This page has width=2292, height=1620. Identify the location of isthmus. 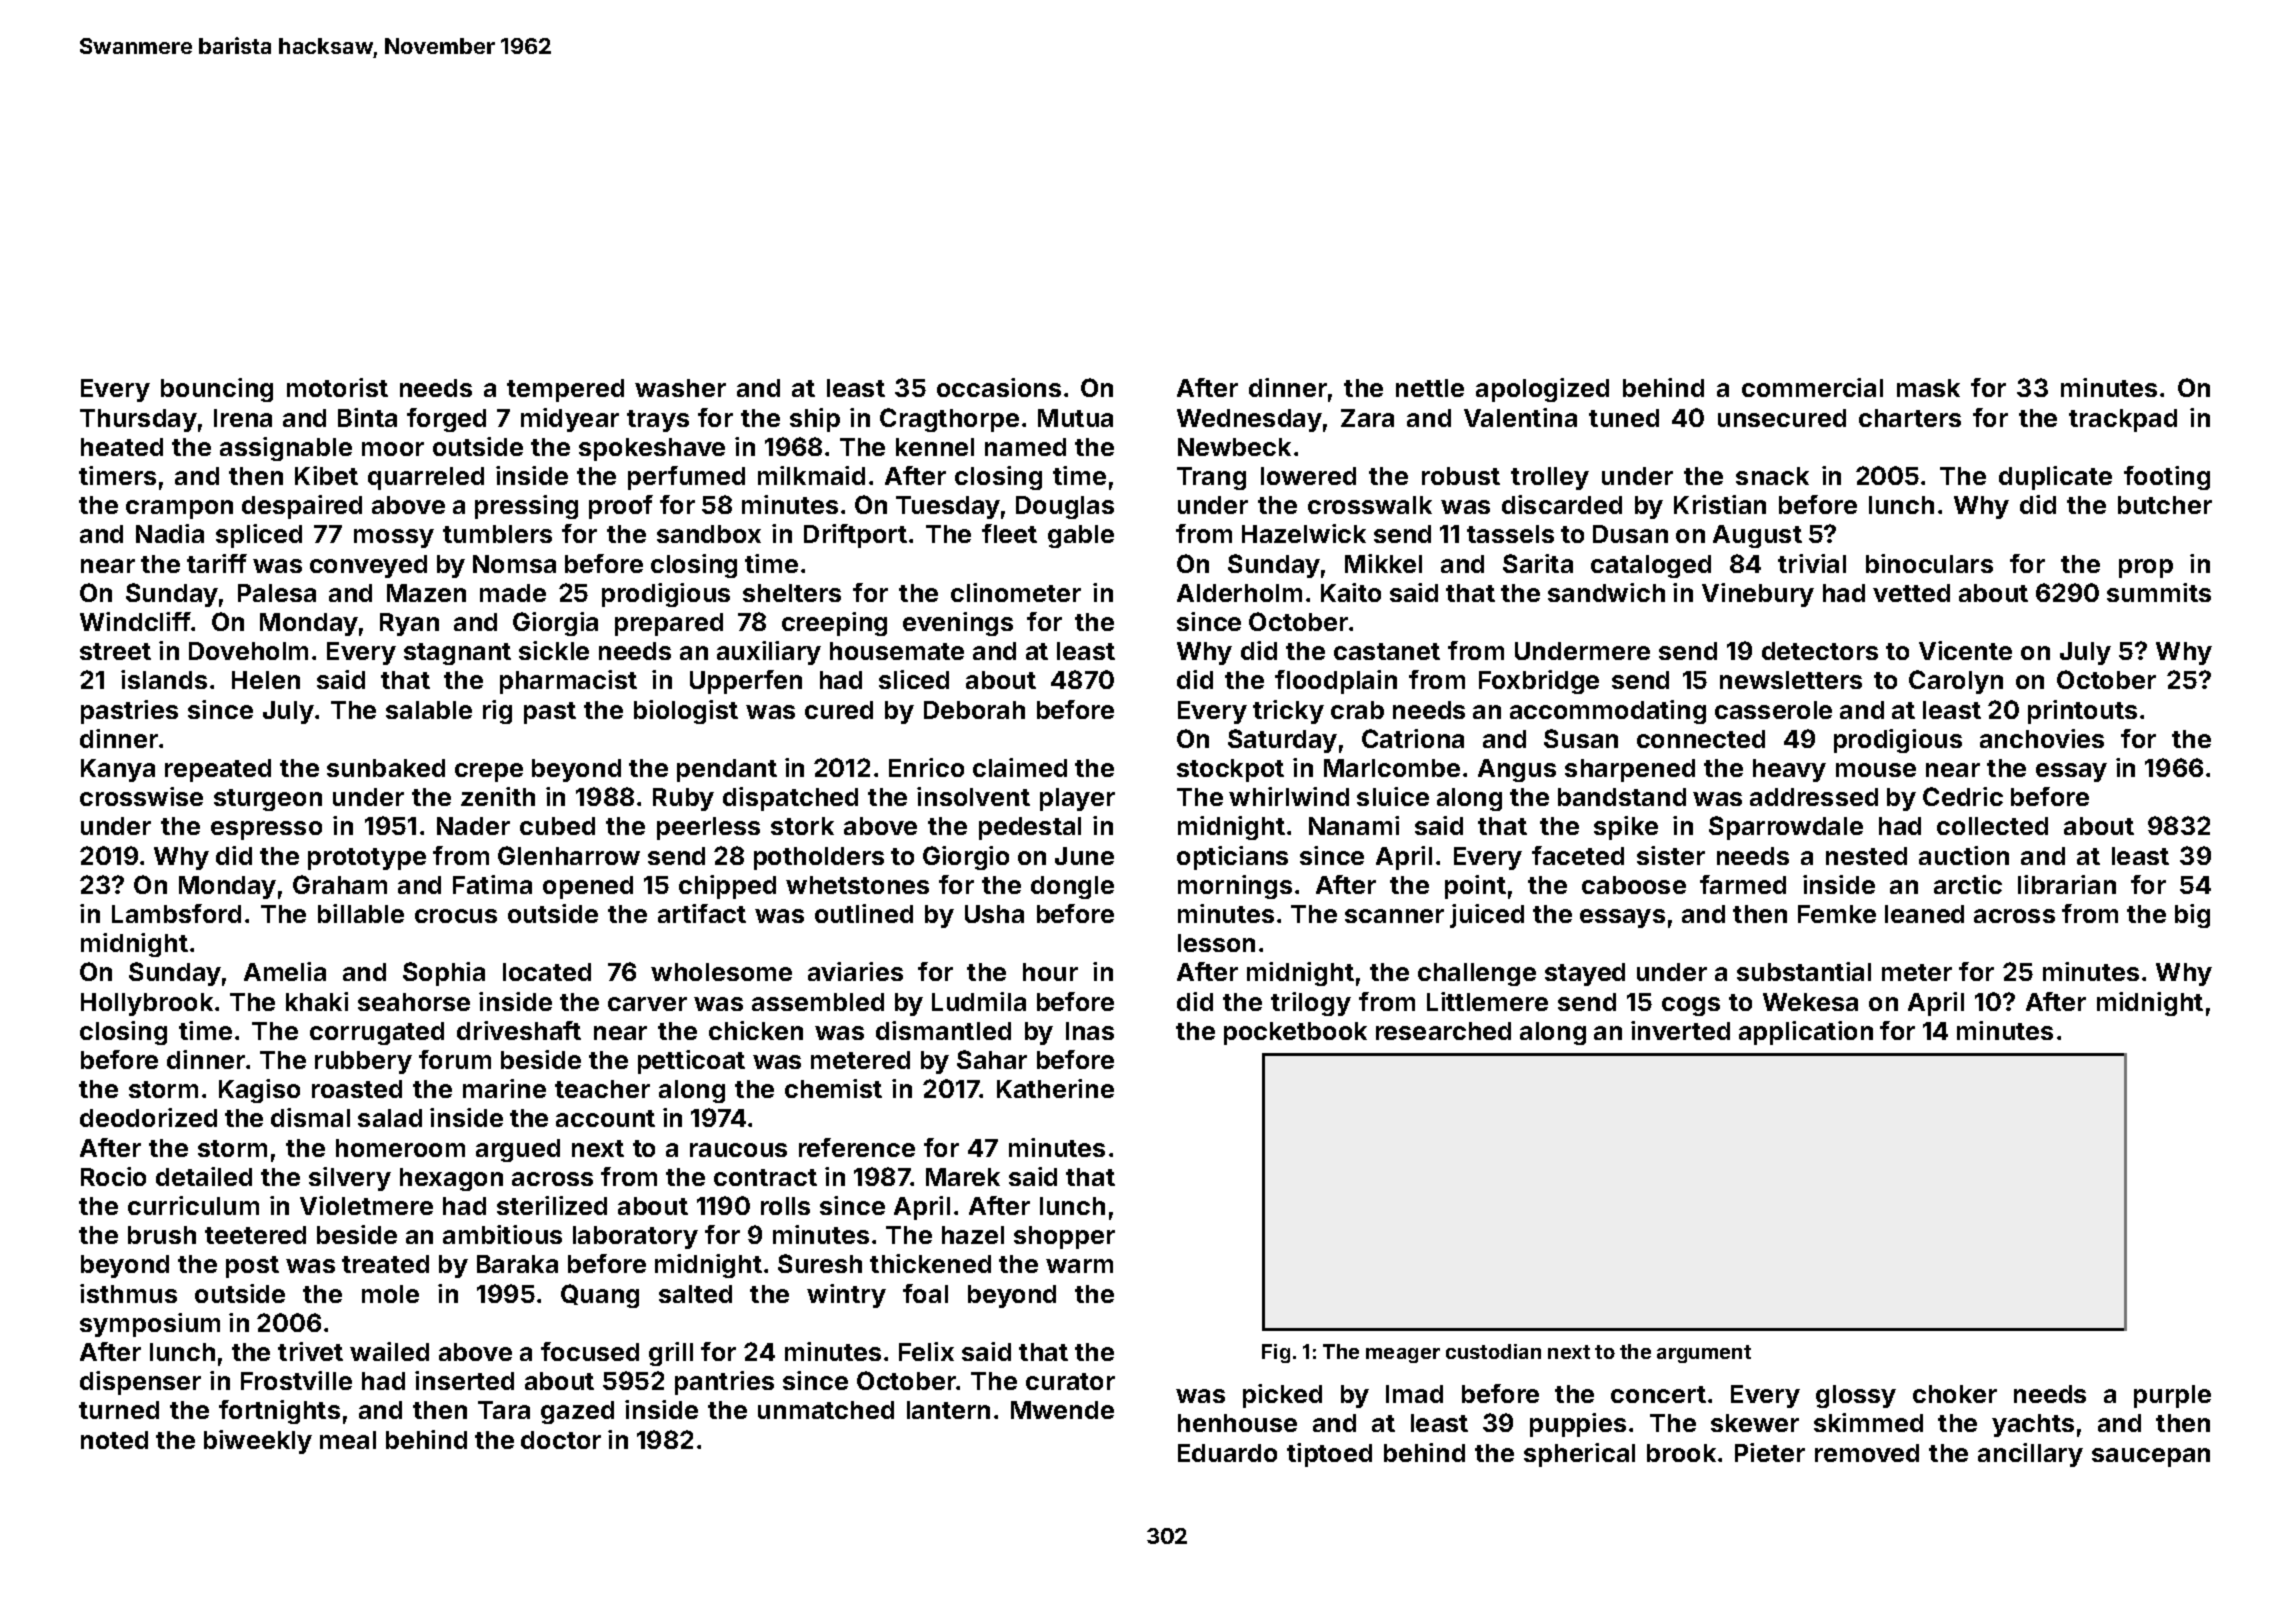
(128, 1293).
